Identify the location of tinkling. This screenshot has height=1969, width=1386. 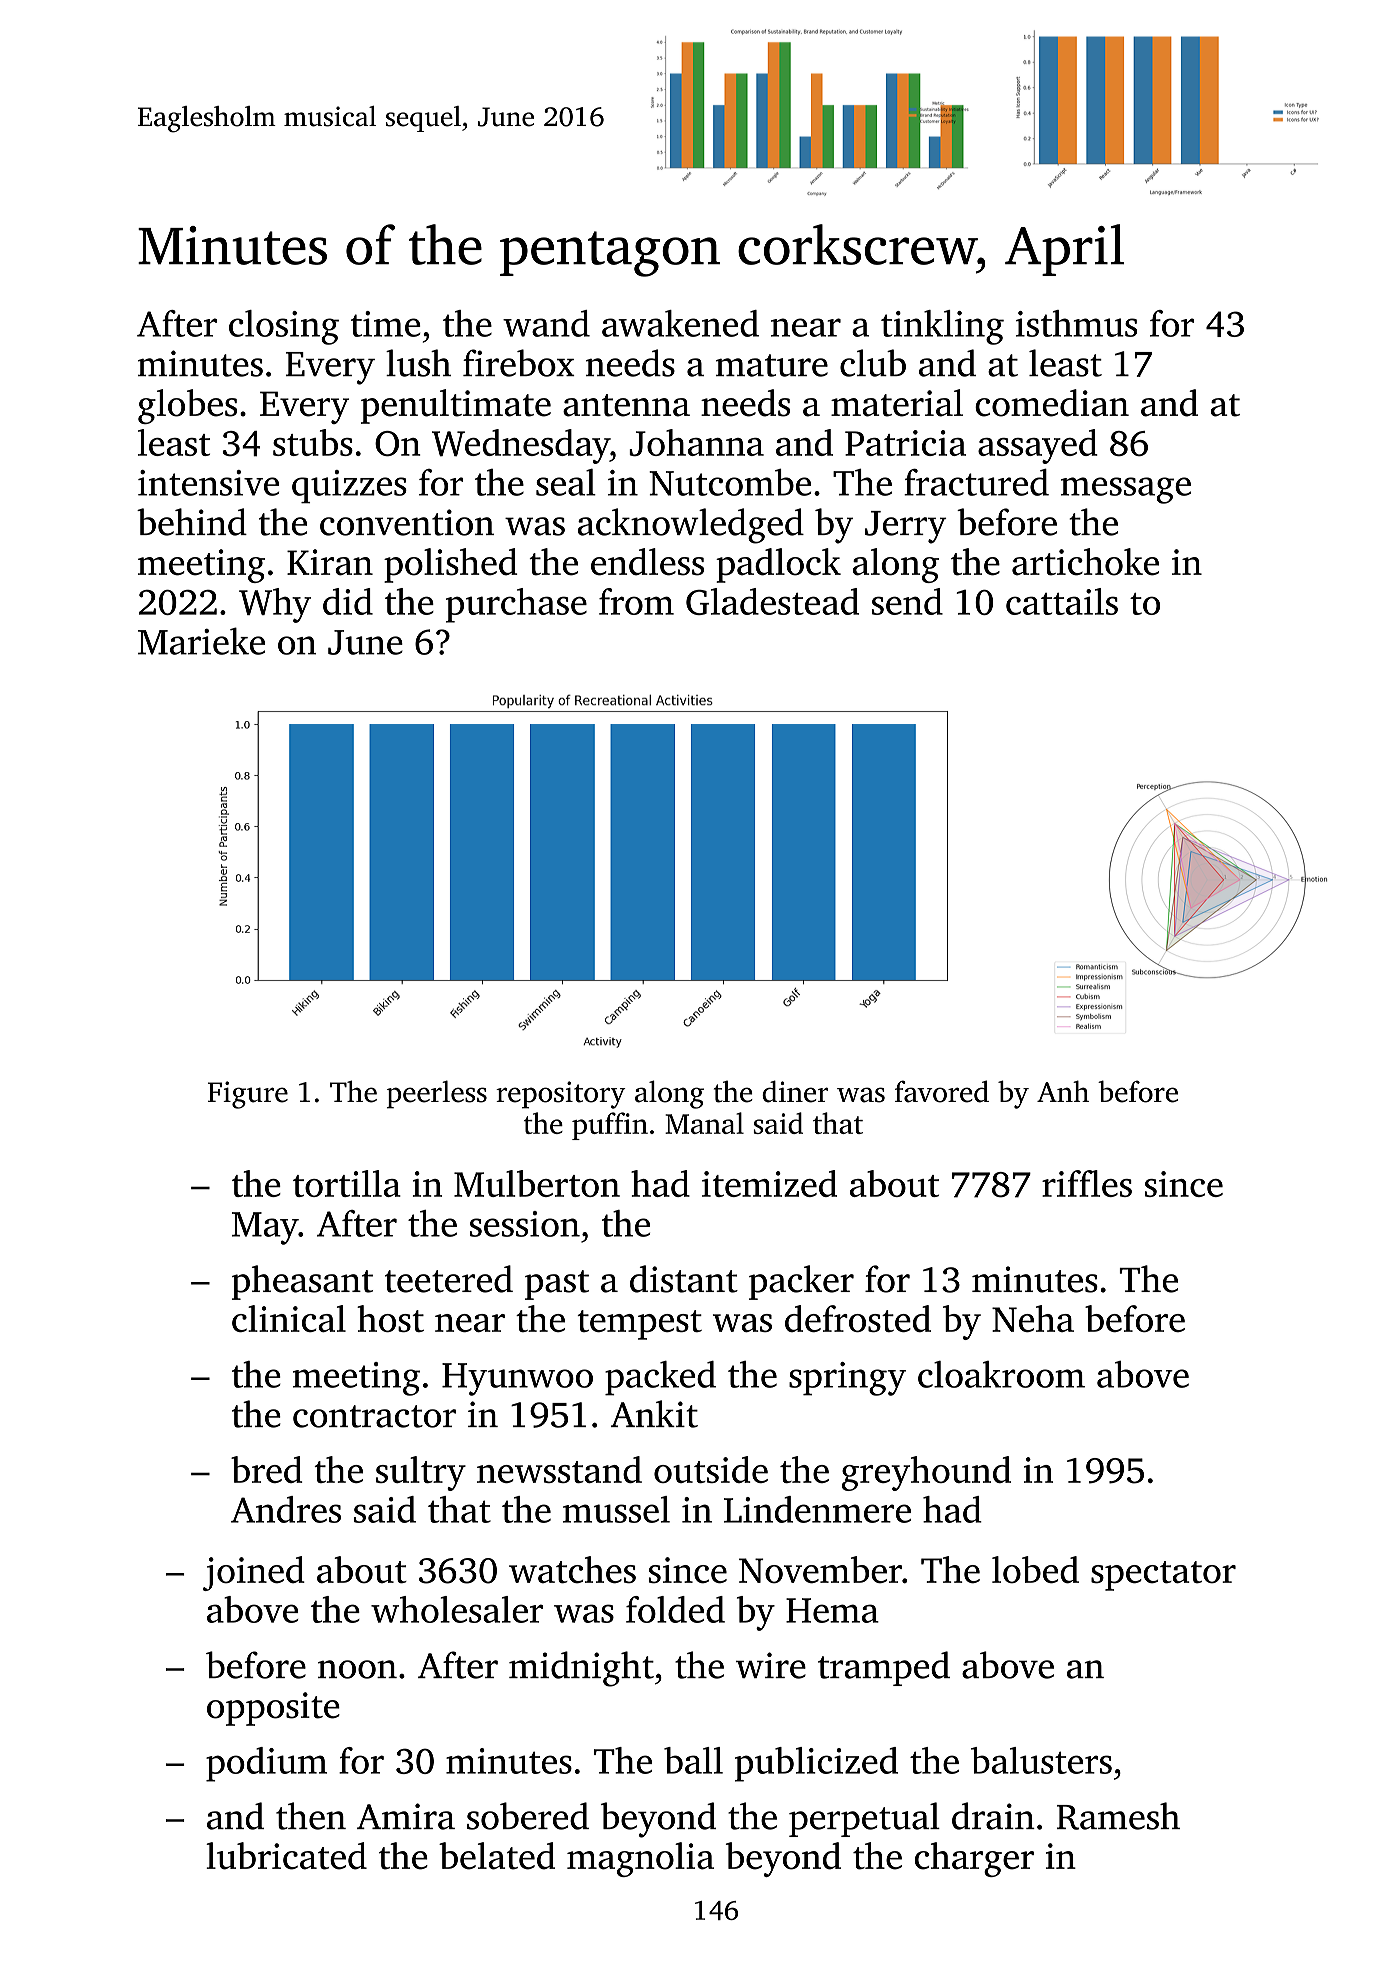
(942, 327).
